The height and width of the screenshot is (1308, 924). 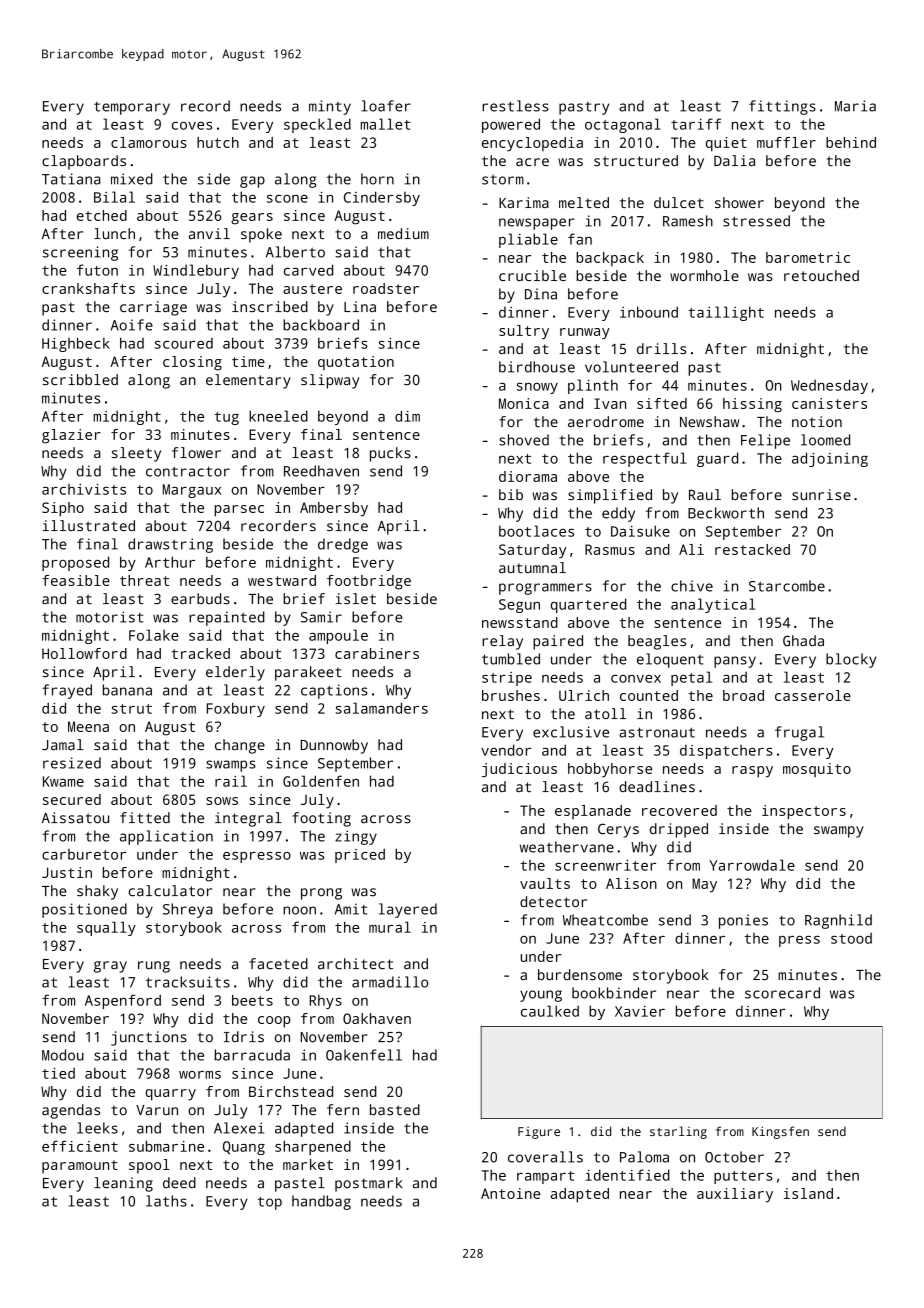 What do you see at coordinates (368, 1184) in the screenshot?
I see `postmark` at bounding box center [368, 1184].
